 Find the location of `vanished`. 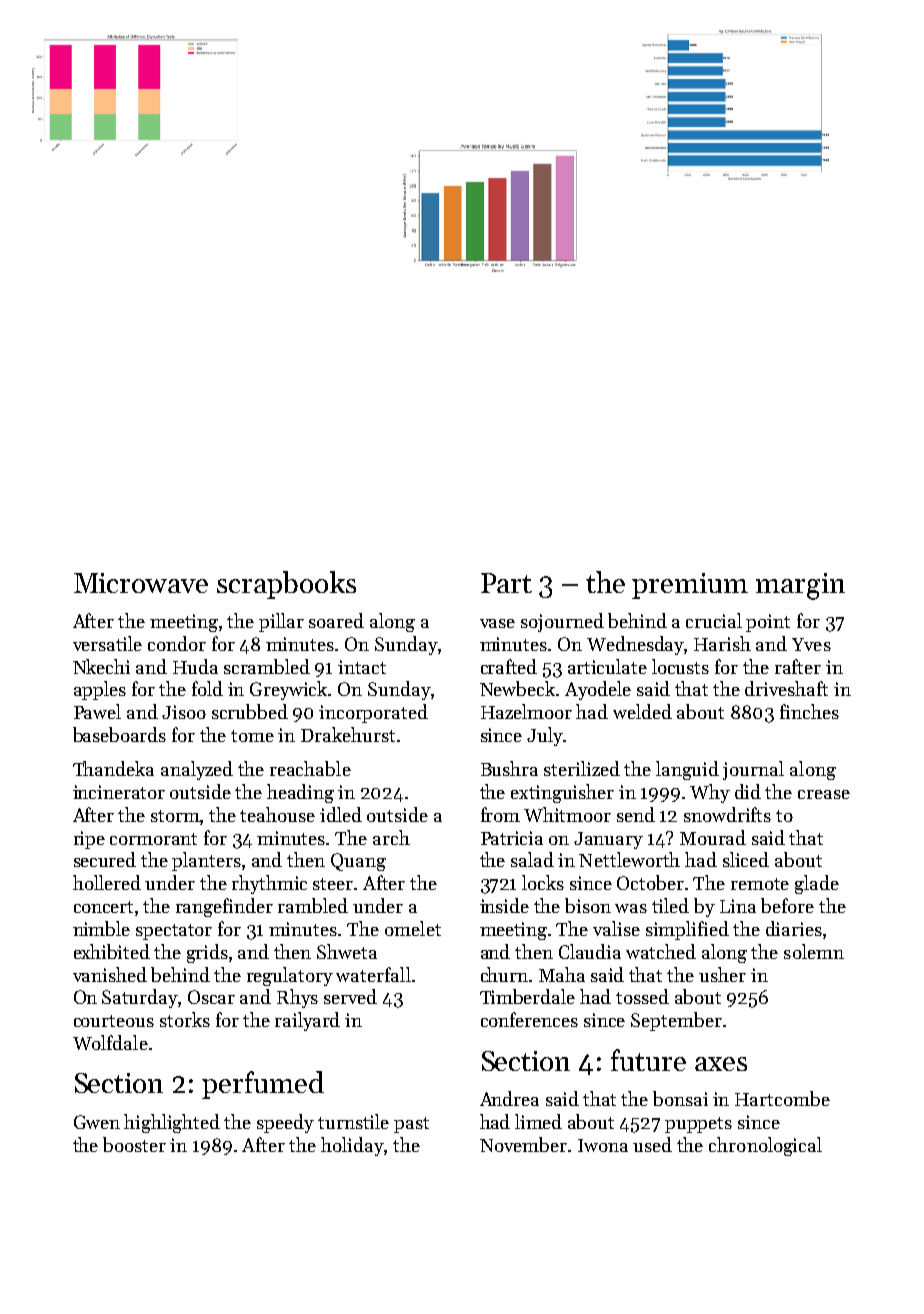

vanished is located at coordinates (110, 974).
